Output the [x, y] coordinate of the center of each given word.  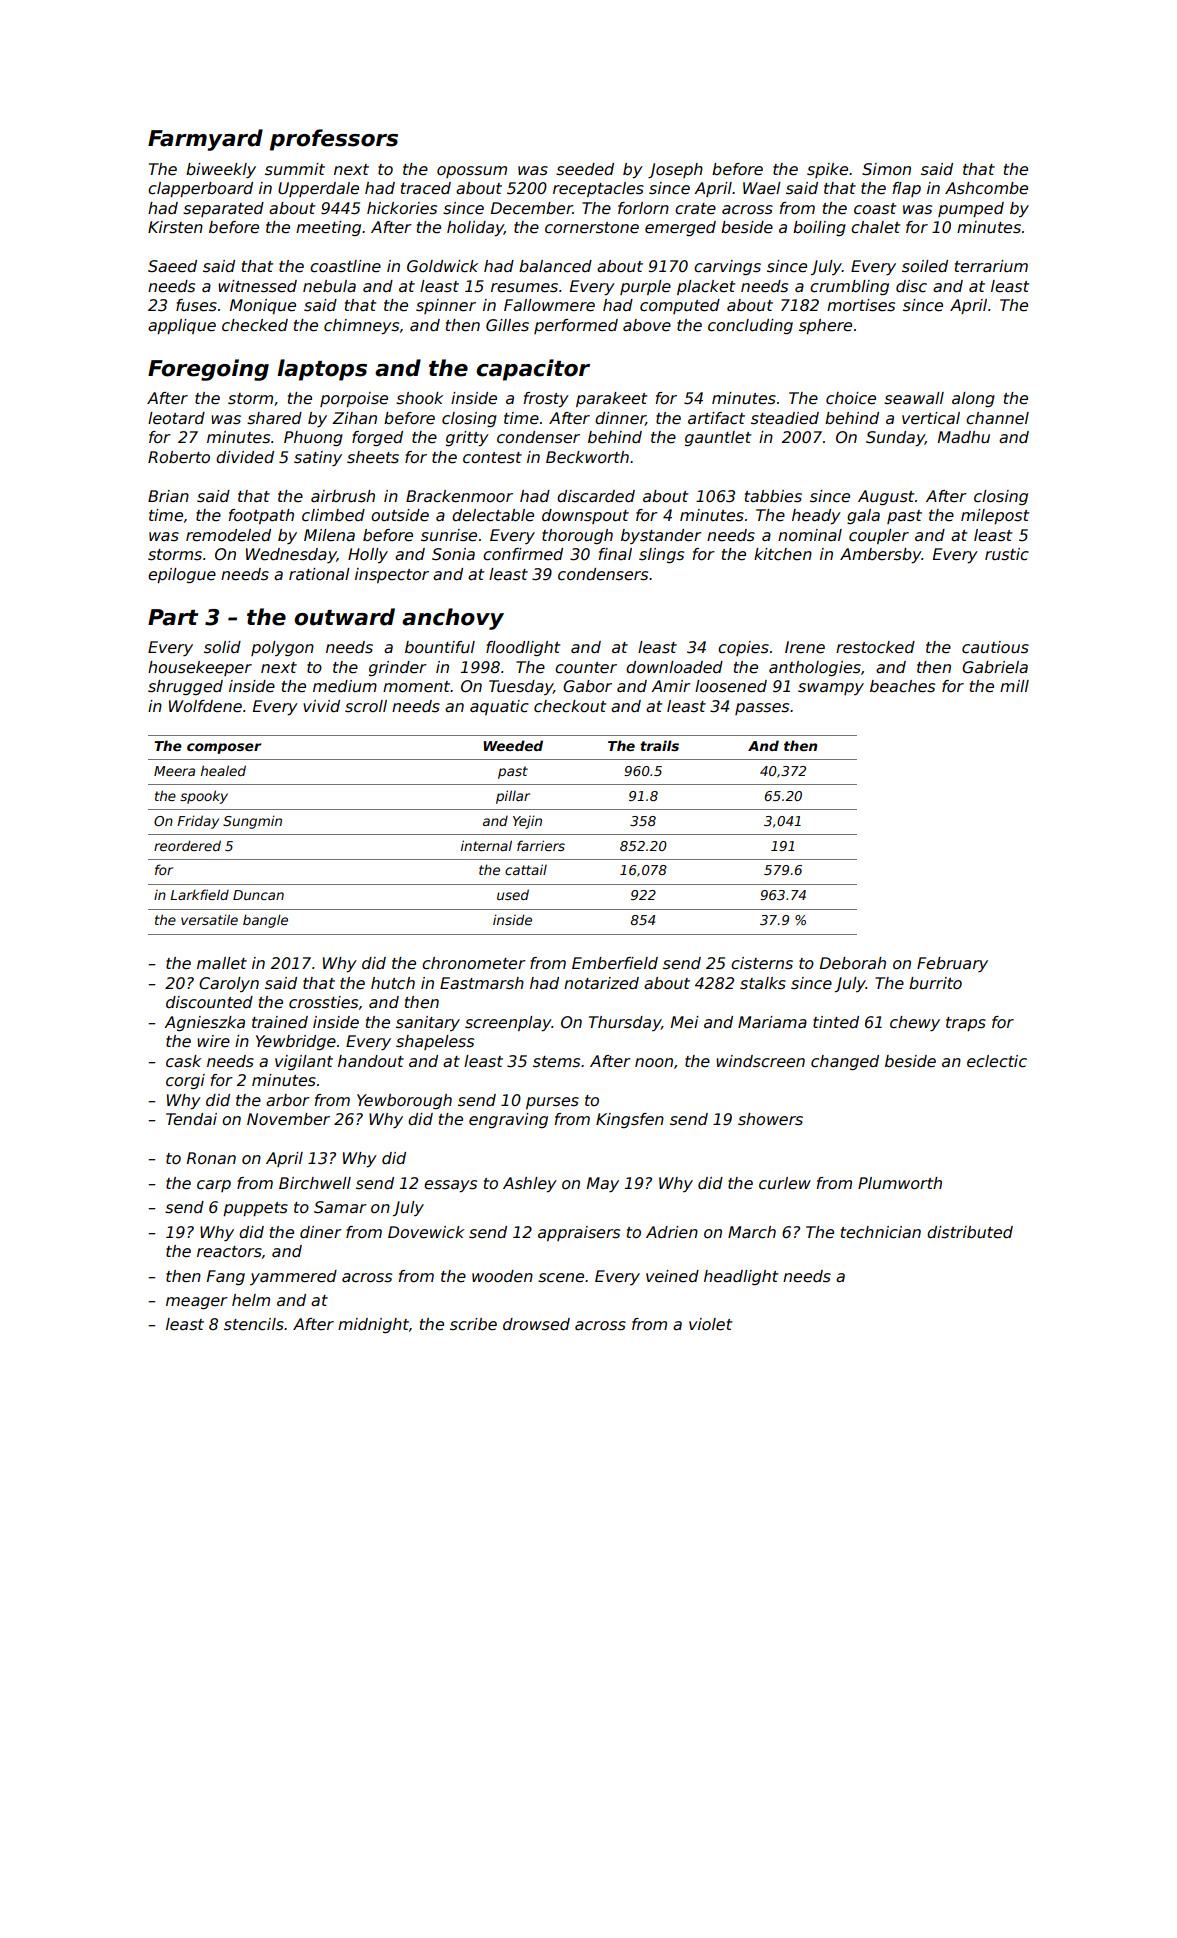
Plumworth [900, 1183]
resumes [524, 288]
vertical [931, 418]
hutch [393, 983]
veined [672, 1276]
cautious [995, 647]
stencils [254, 1324]
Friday [198, 822]
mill [1014, 686]
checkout [570, 706]
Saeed [172, 266]
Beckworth [587, 457]
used [513, 894]
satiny [318, 458]
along [973, 399]
